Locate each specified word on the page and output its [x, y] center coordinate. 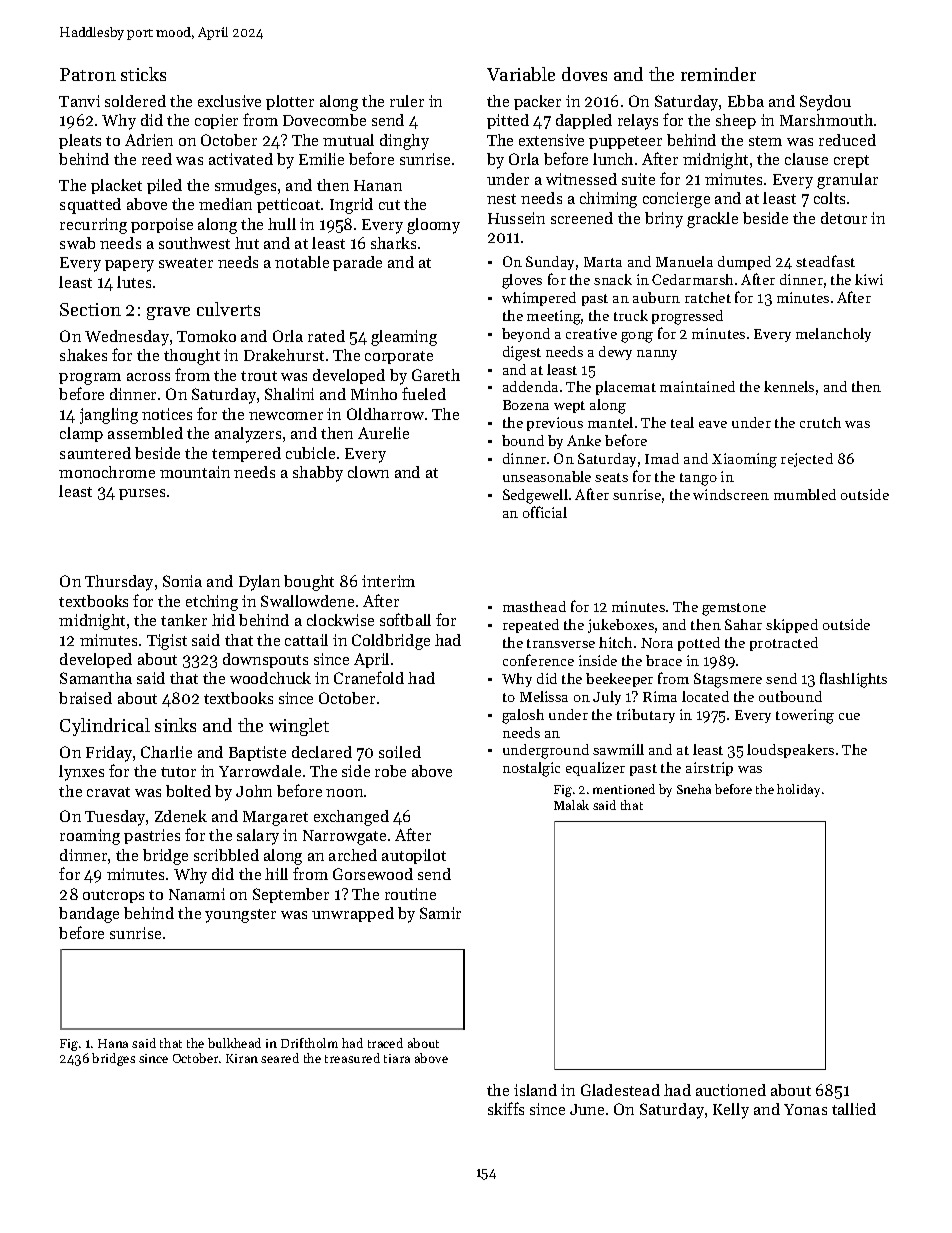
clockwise [340, 620]
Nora [657, 643]
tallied [854, 1109]
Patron [88, 74]
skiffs [506, 1108]
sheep [736, 121]
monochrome [107, 472]
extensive [551, 140]
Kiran [242, 1058]
